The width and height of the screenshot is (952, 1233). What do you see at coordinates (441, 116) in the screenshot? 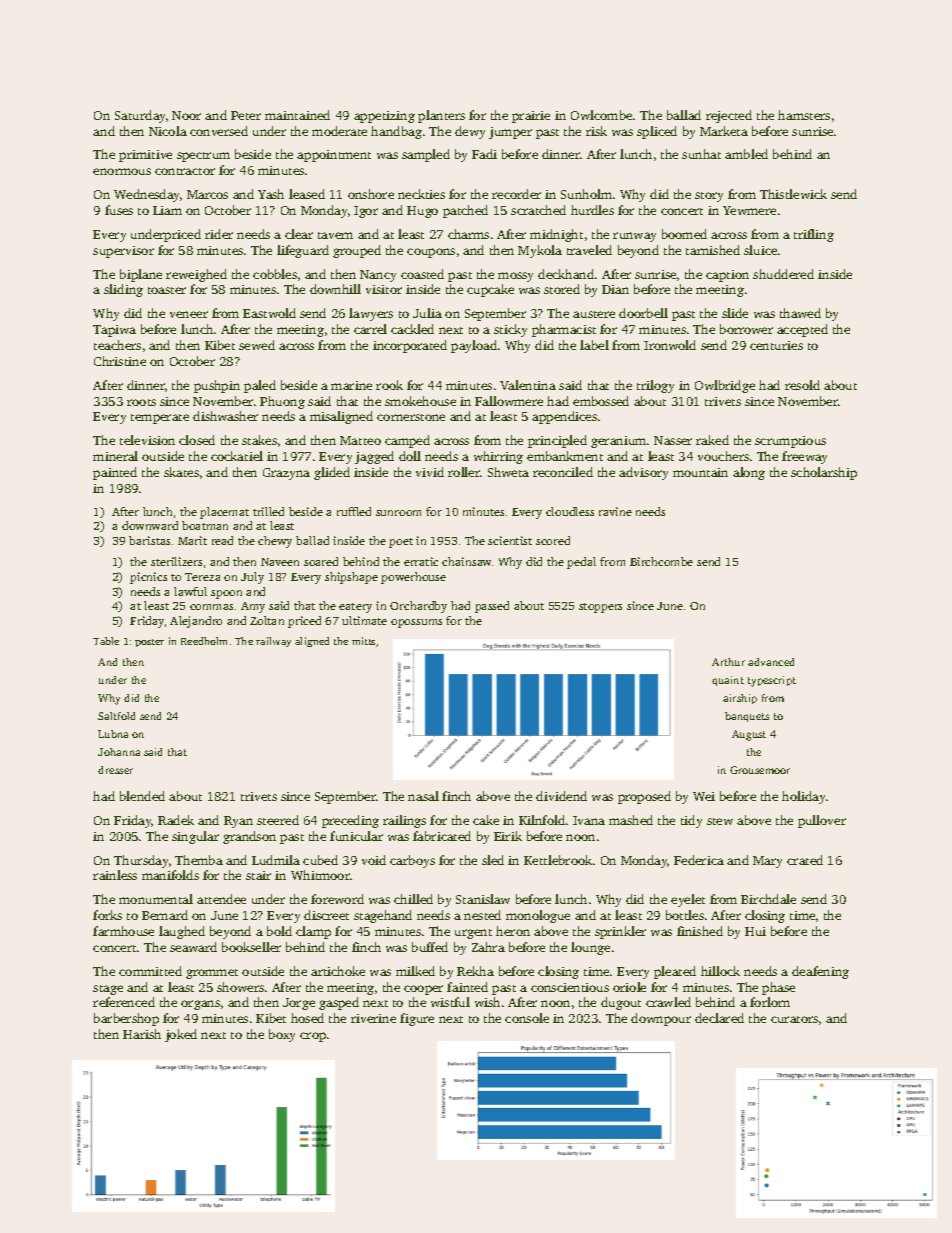
I see `planters` at bounding box center [441, 116].
